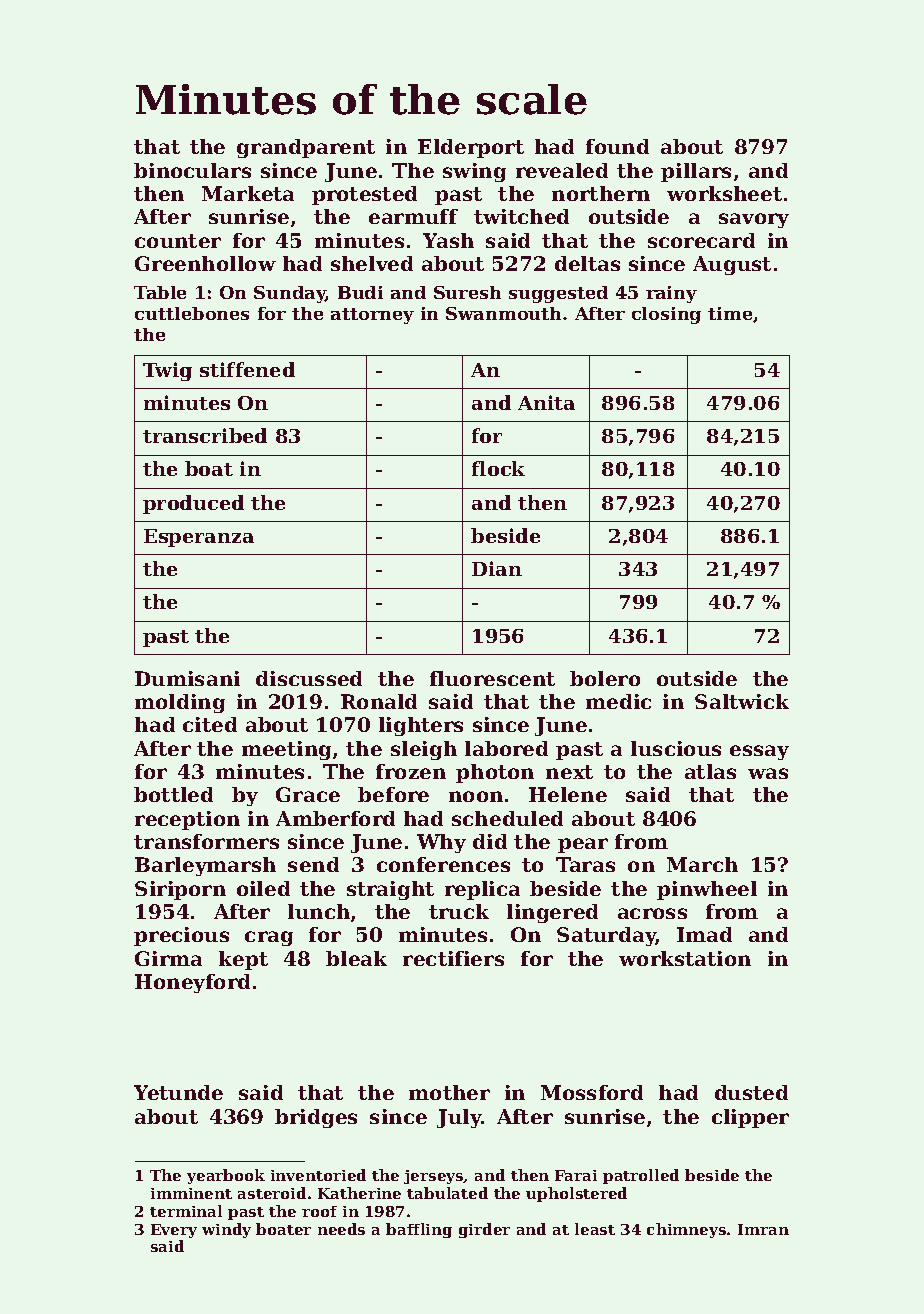 The width and height of the document is (924, 1314). Describe the element at coordinates (696, 172) in the document. I see `pillars` at that location.
